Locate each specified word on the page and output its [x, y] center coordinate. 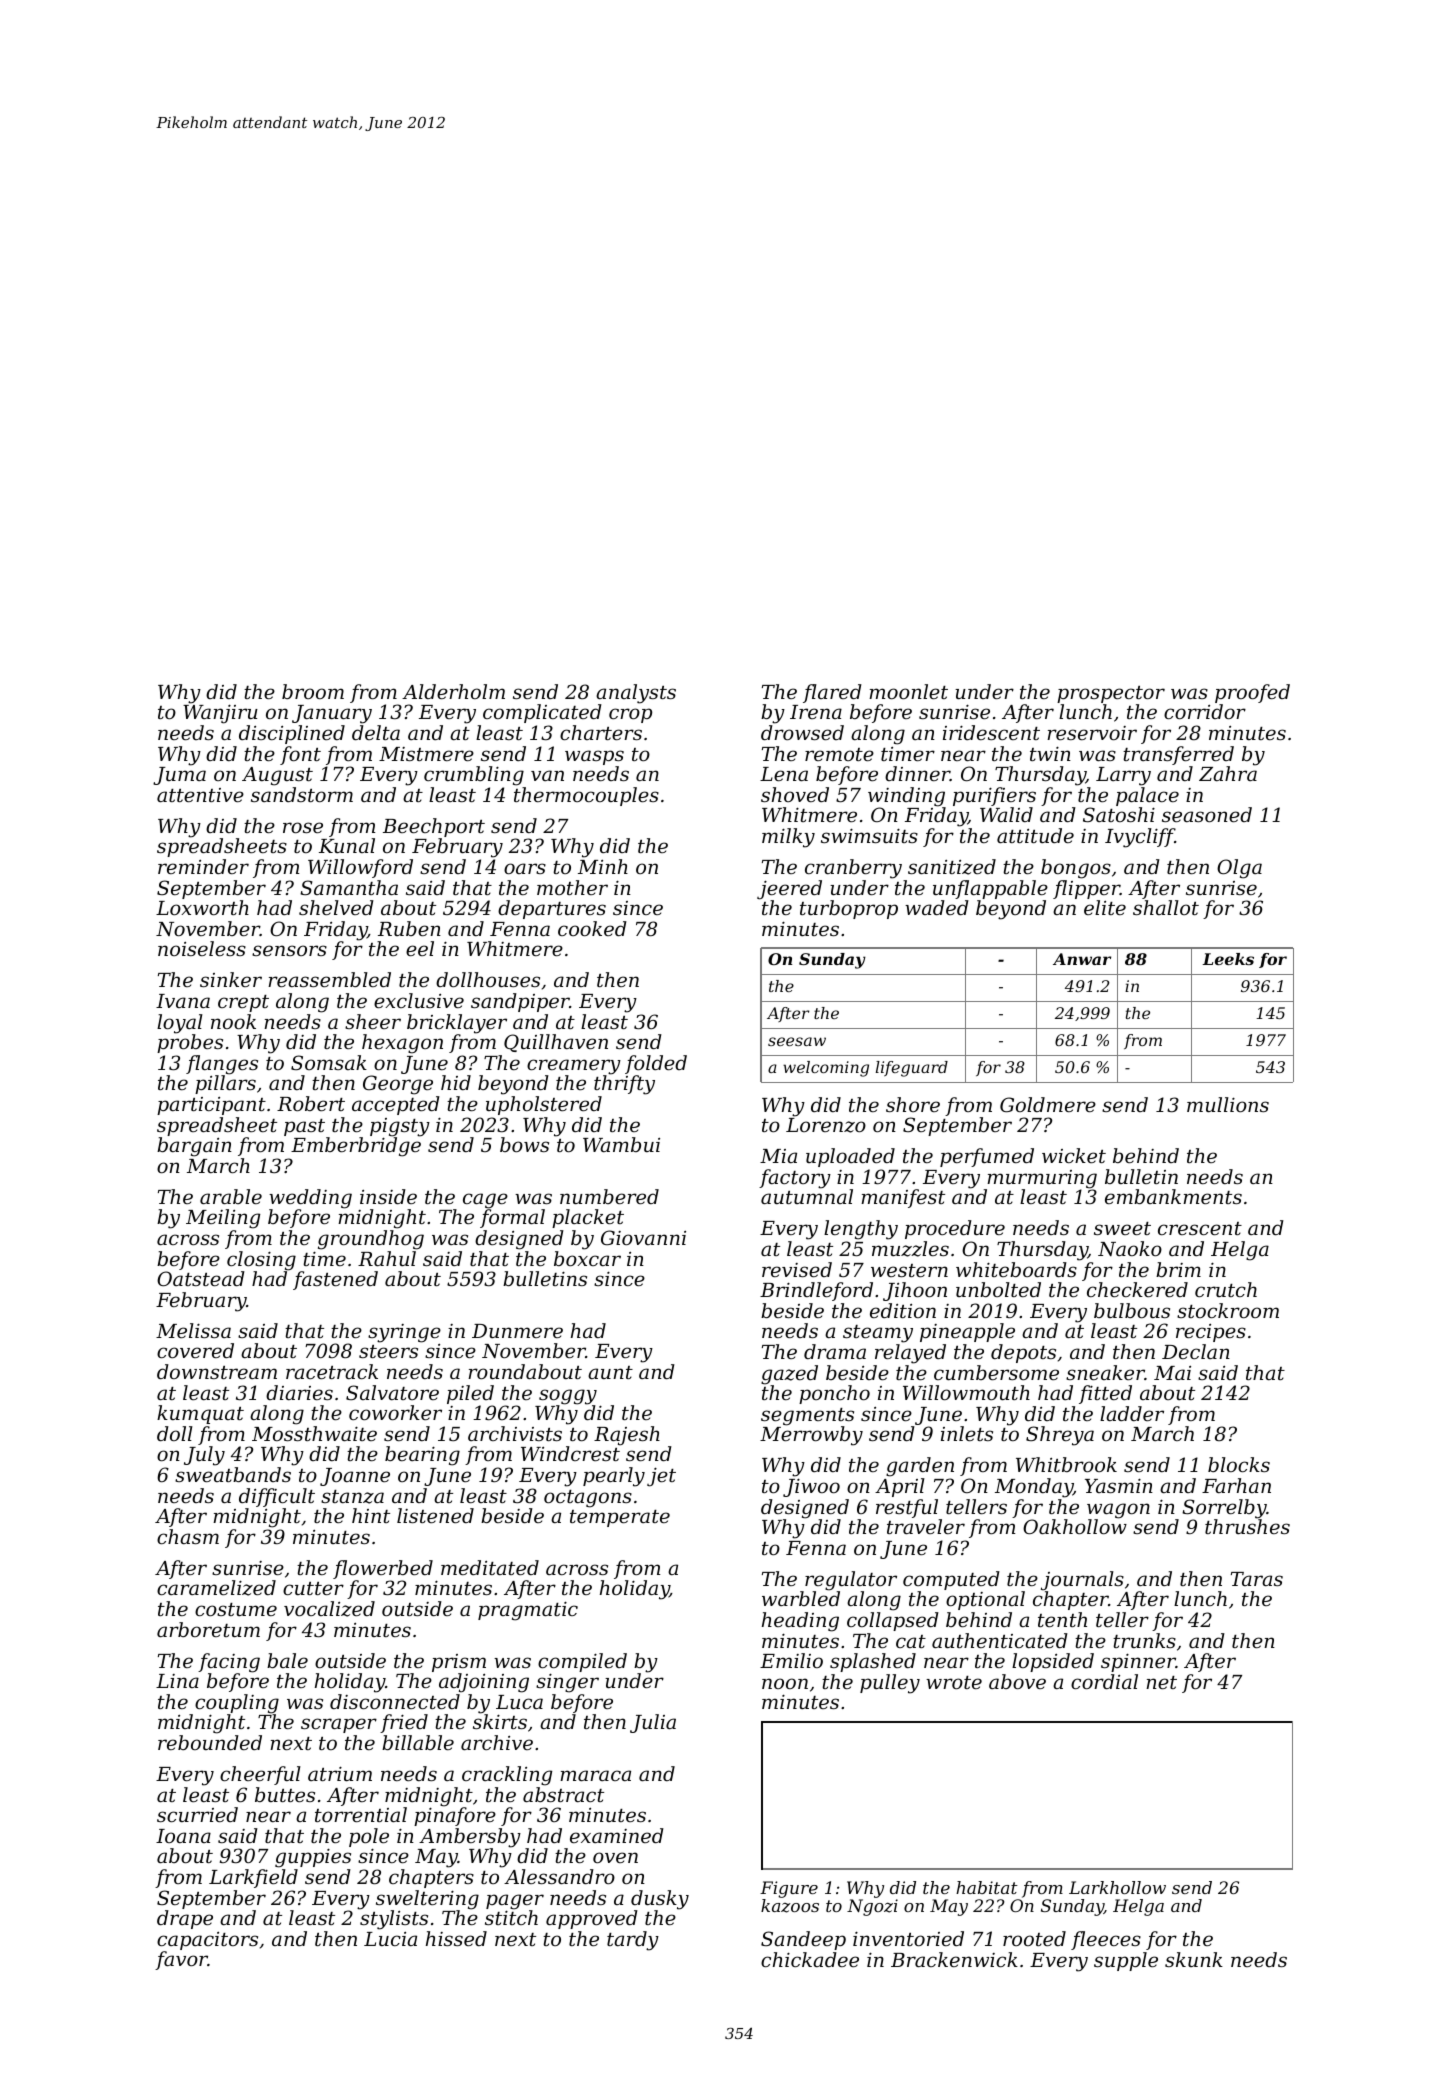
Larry [1123, 776]
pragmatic [528, 1611]
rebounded [210, 1742]
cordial [1104, 1681]
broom [313, 691]
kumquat [200, 1414]
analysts [636, 694]
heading [800, 1622]
